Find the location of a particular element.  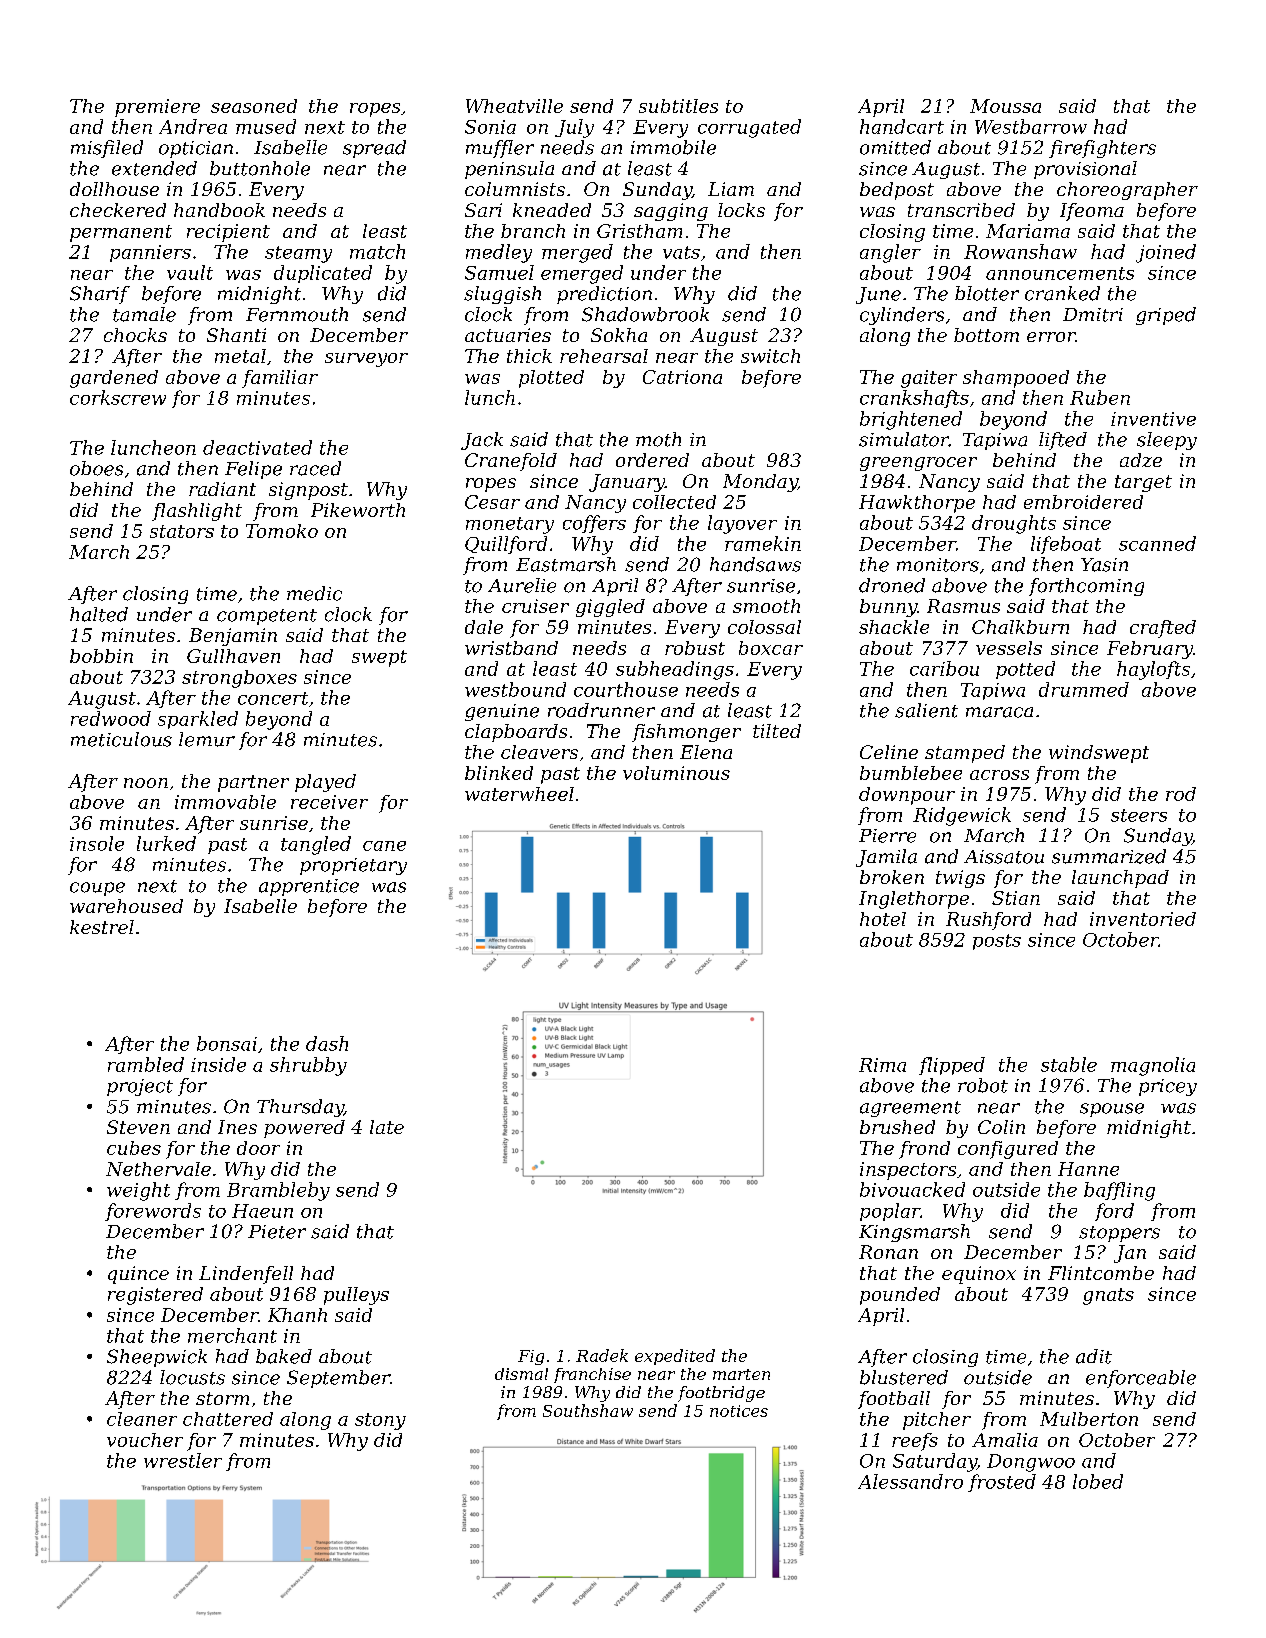

project is located at coordinates (140, 1087).
